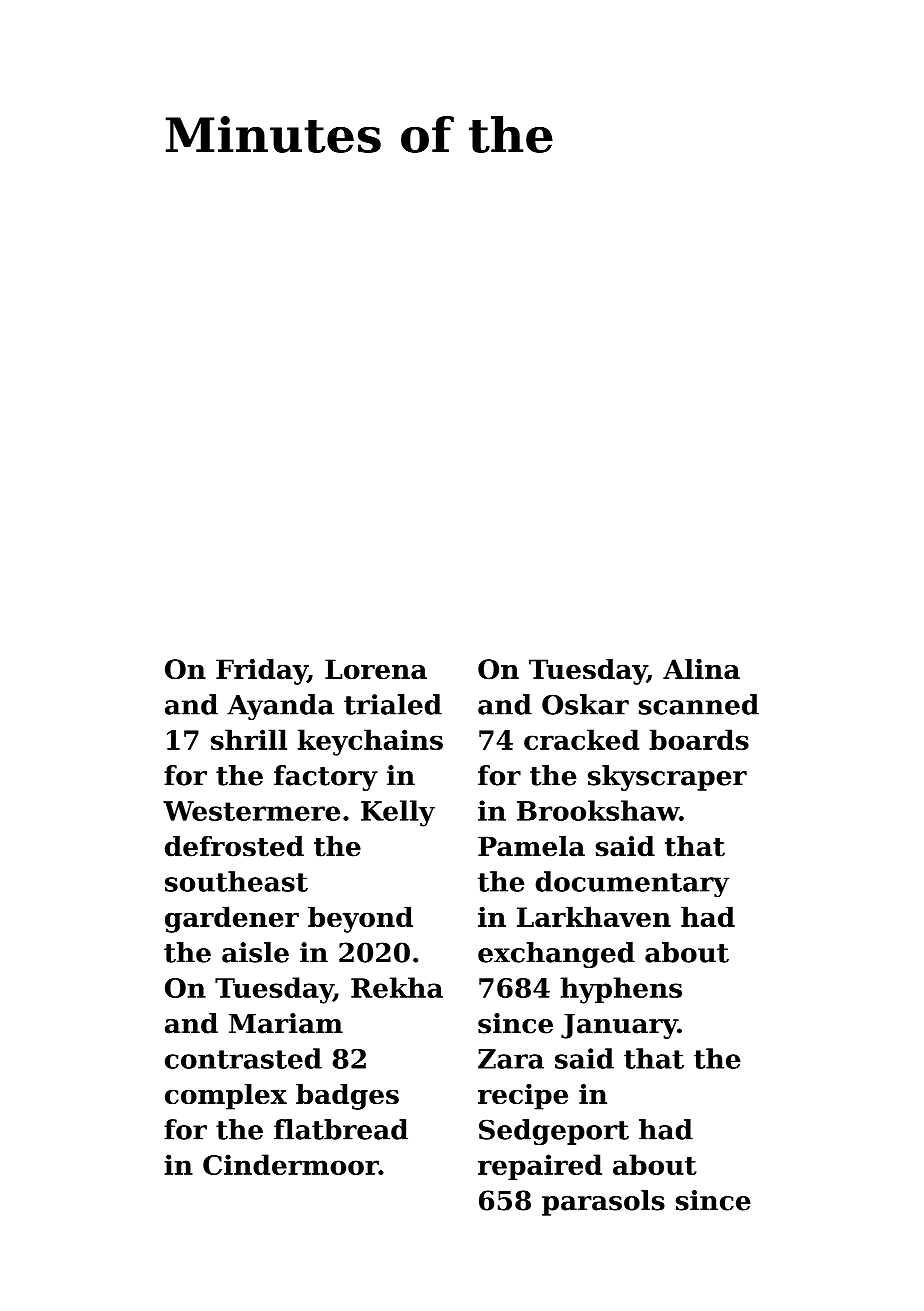 The image size is (924, 1311). What do you see at coordinates (511, 1059) in the screenshot?
I see `Zara` at bounding box center [511, 1059].
